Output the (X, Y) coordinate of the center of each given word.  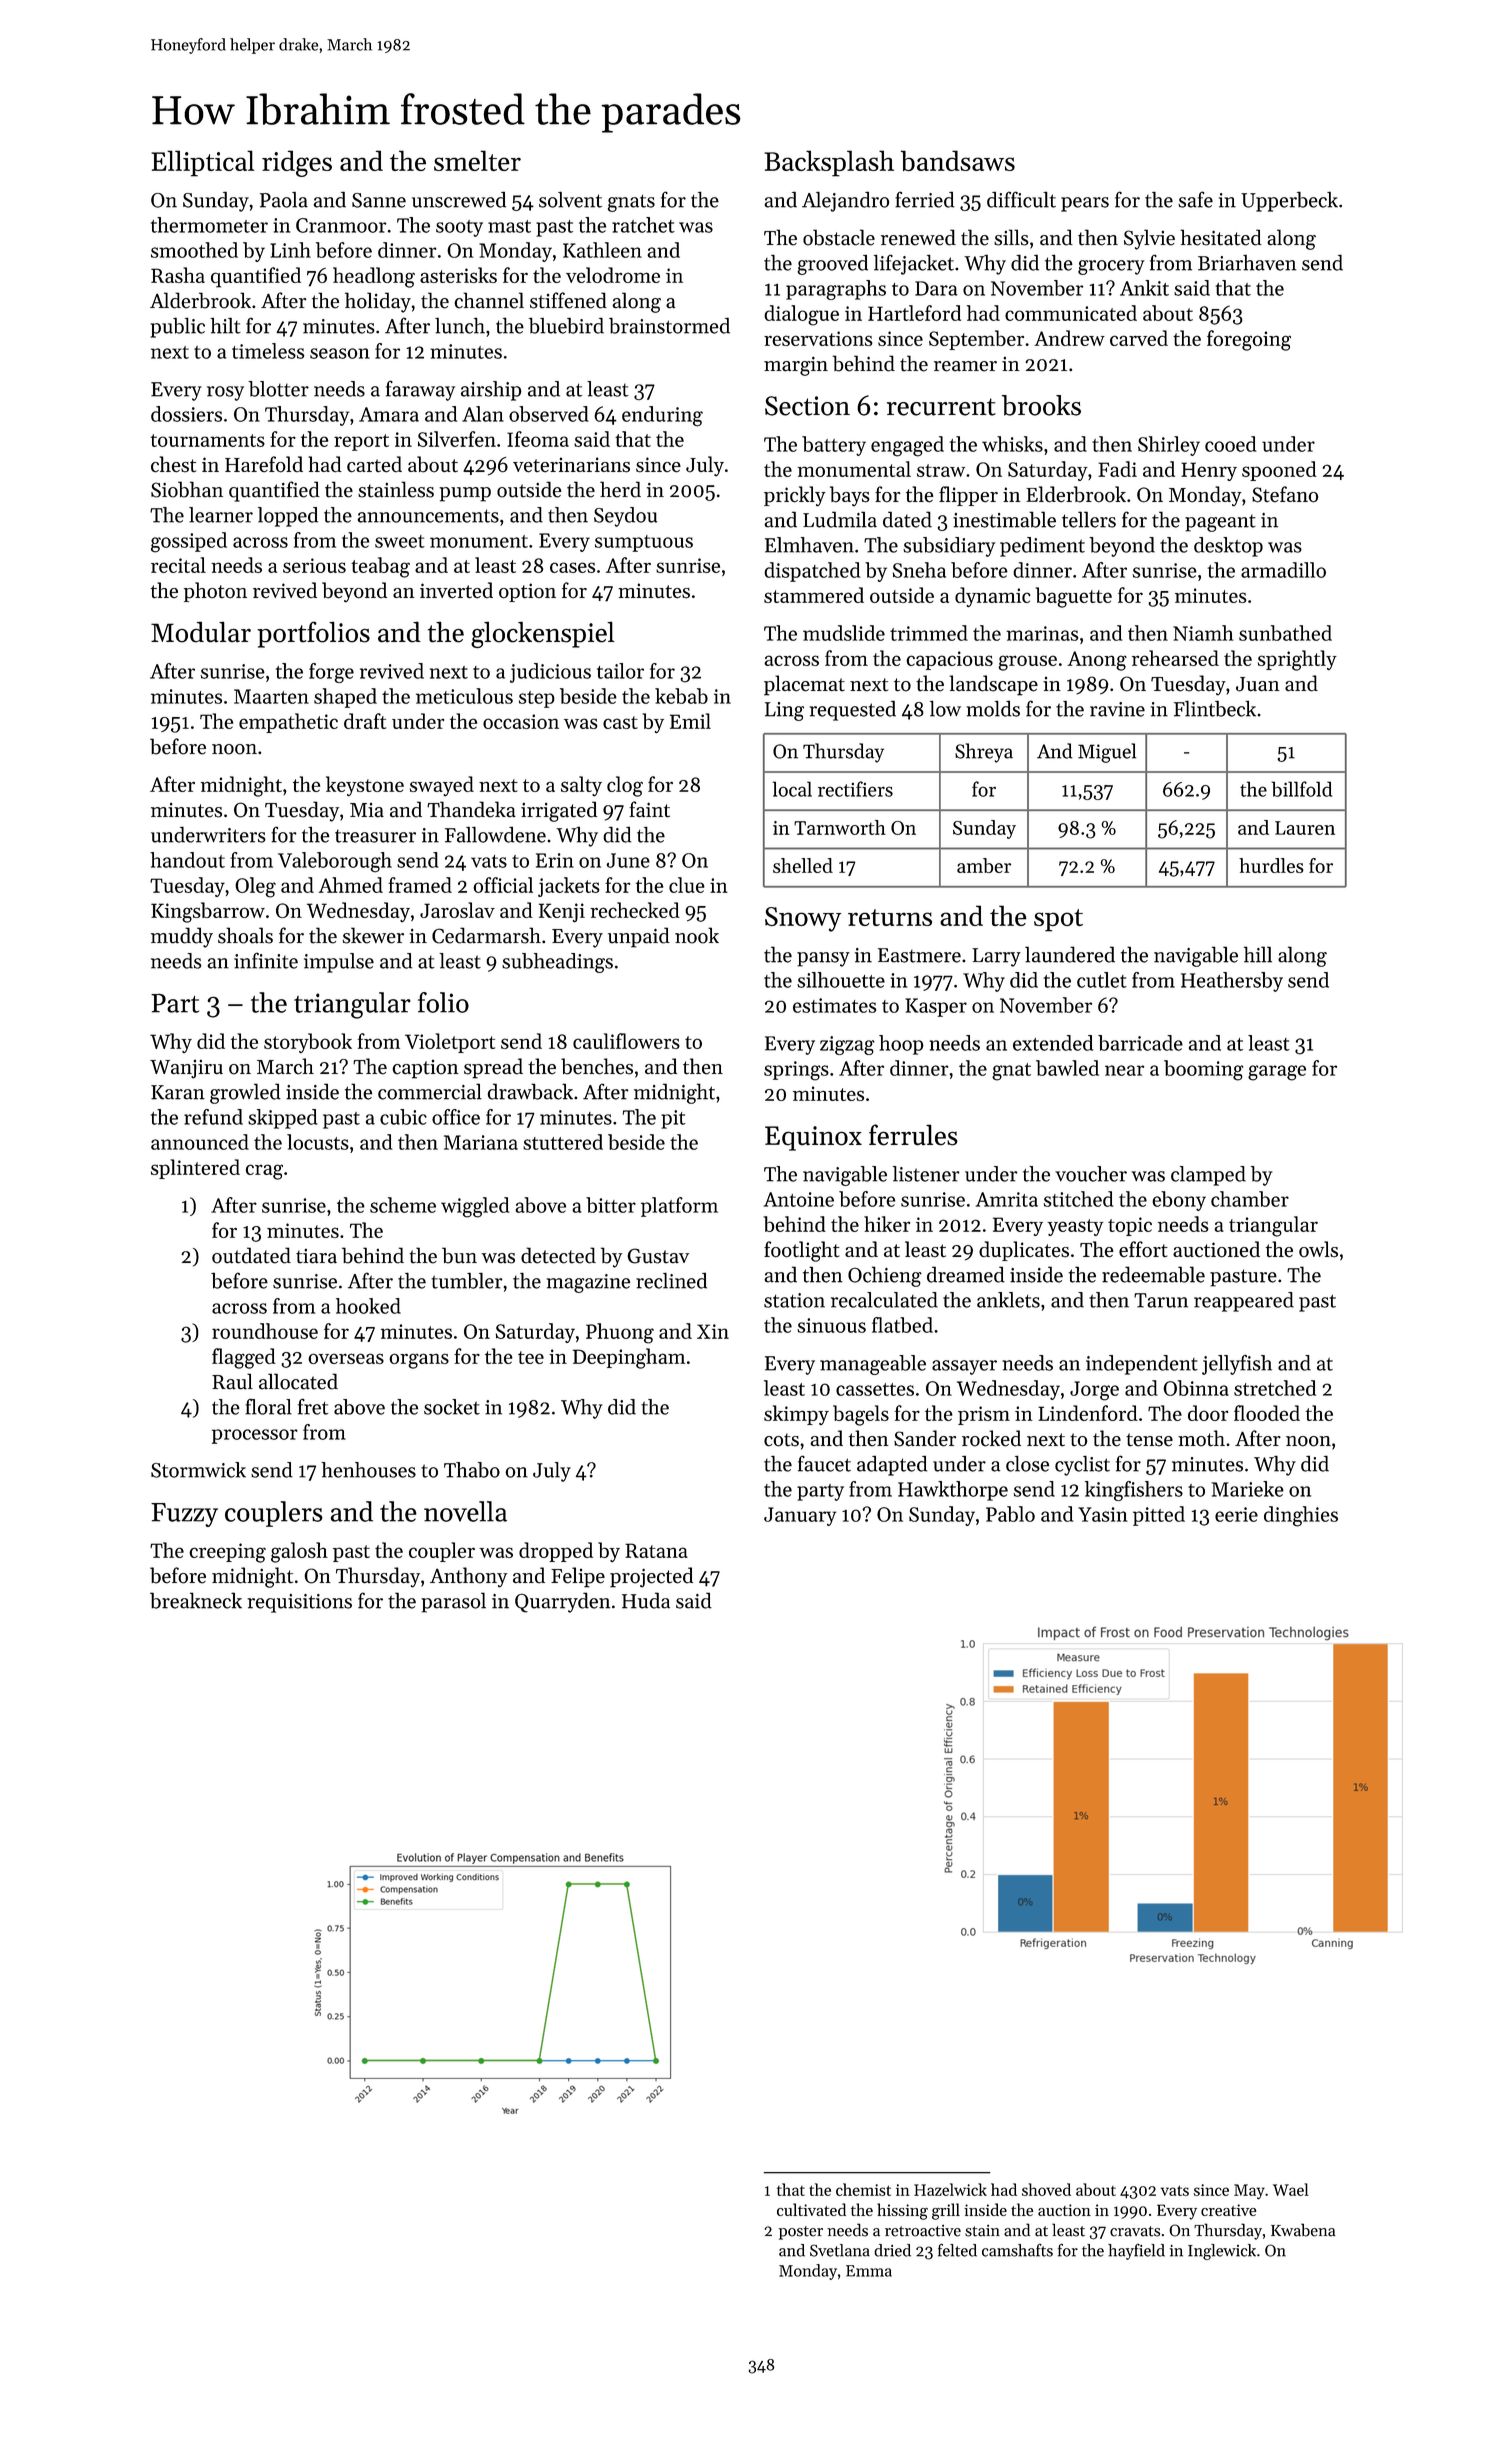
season (340, 353)
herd (620, 489)
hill (1258, 954)
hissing (902, 2211)
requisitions (299, 1603)
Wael (1291, 2189)
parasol (453, 1602)
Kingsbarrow (208, 912)
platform (679, 1207)
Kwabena (1303, 2230)
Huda (646, 1600)
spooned (1279, 471)
